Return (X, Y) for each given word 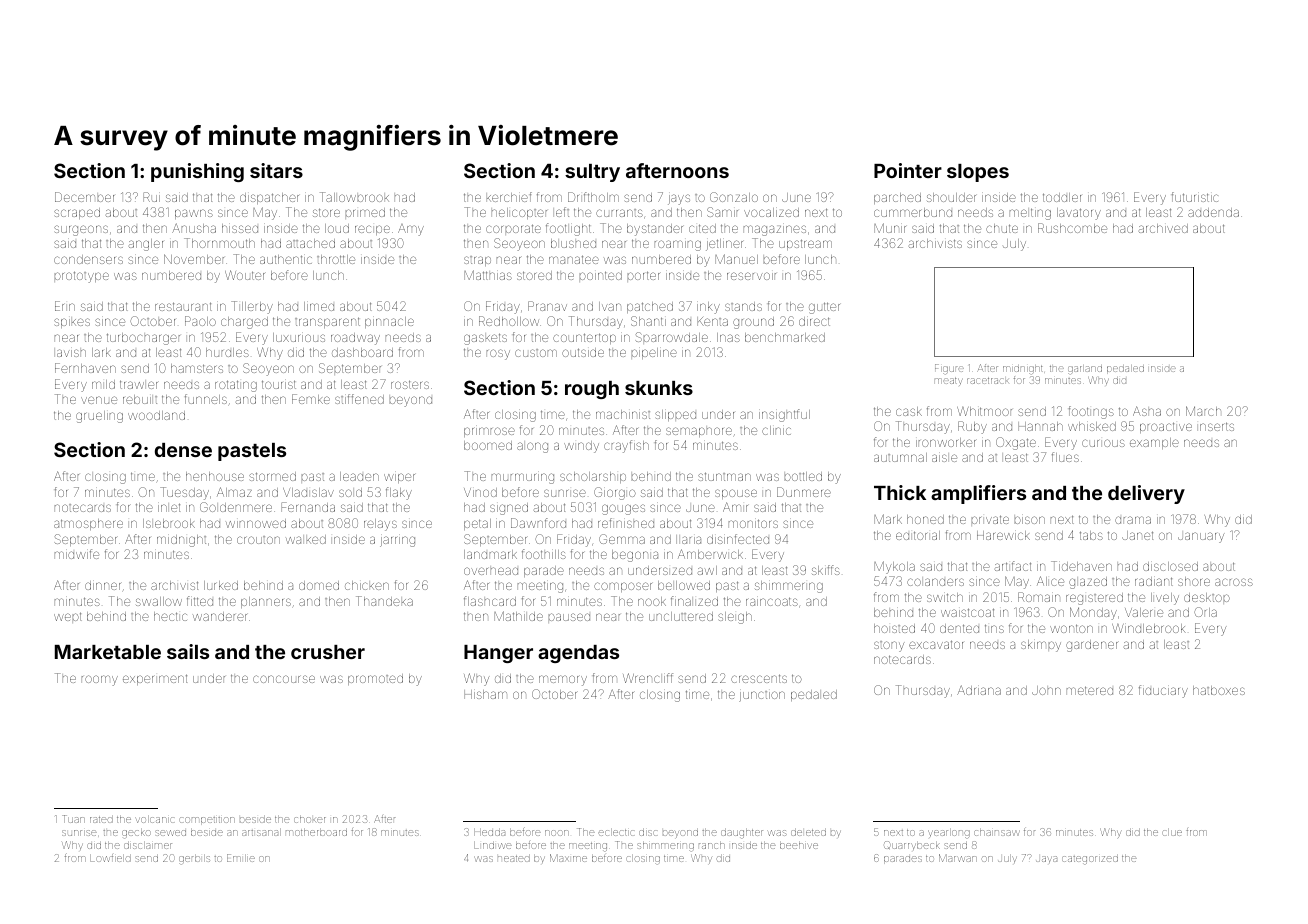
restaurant (183, 306)
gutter (824, 308)
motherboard (316, 832)
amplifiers (978, 494)
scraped (77, 213)
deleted (808, 832)
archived (1163, 228)
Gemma (622, 539)
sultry (592, 173)
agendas (578, 654)
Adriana (979, 690)
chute (1002, 228)
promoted (375, 679)
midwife (77, 554)
